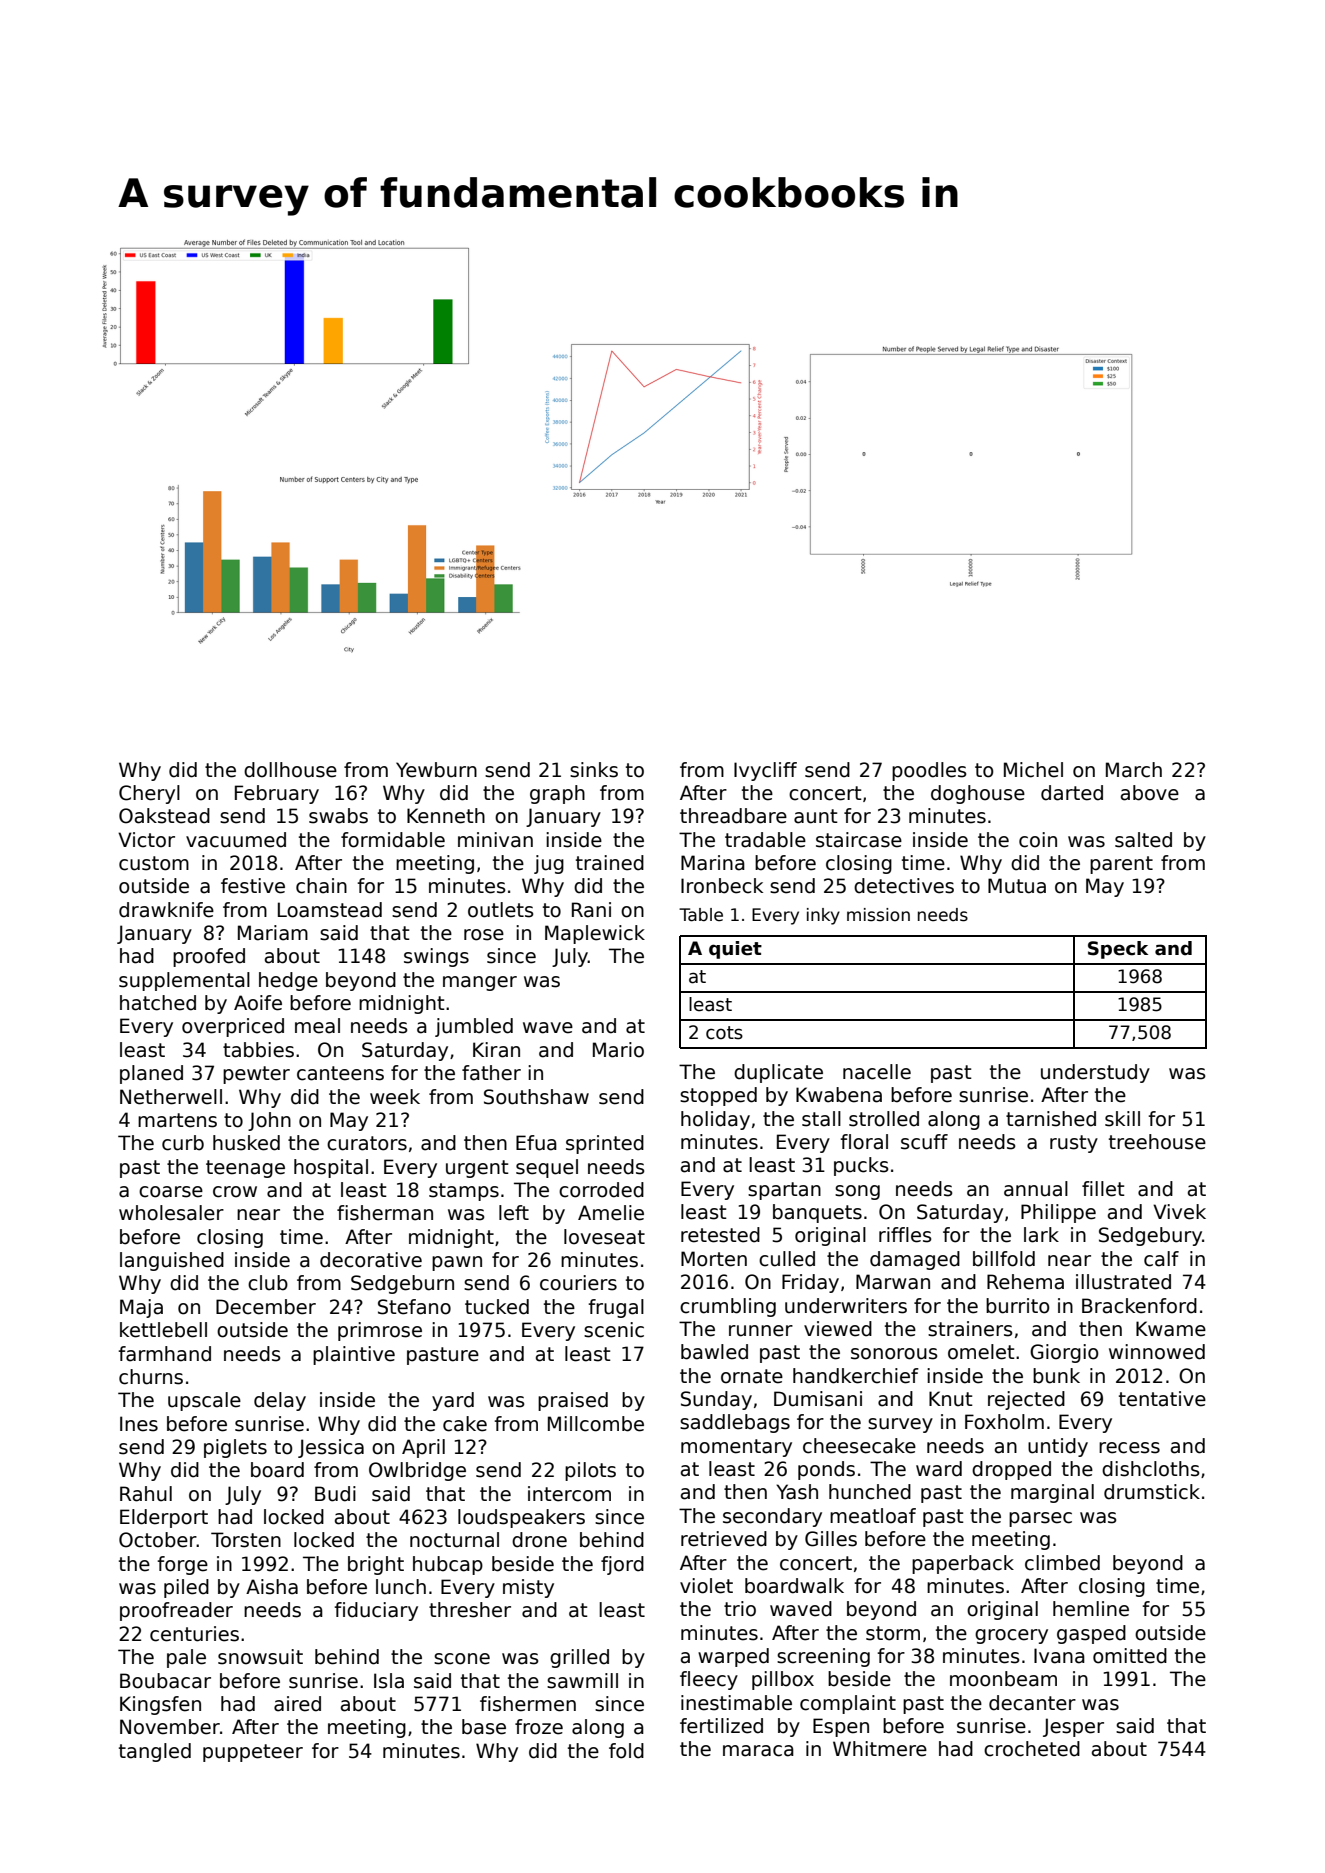  Describe the element at coordinates (1091, 1634) in the screenshot. I see `gasped` at that location.
